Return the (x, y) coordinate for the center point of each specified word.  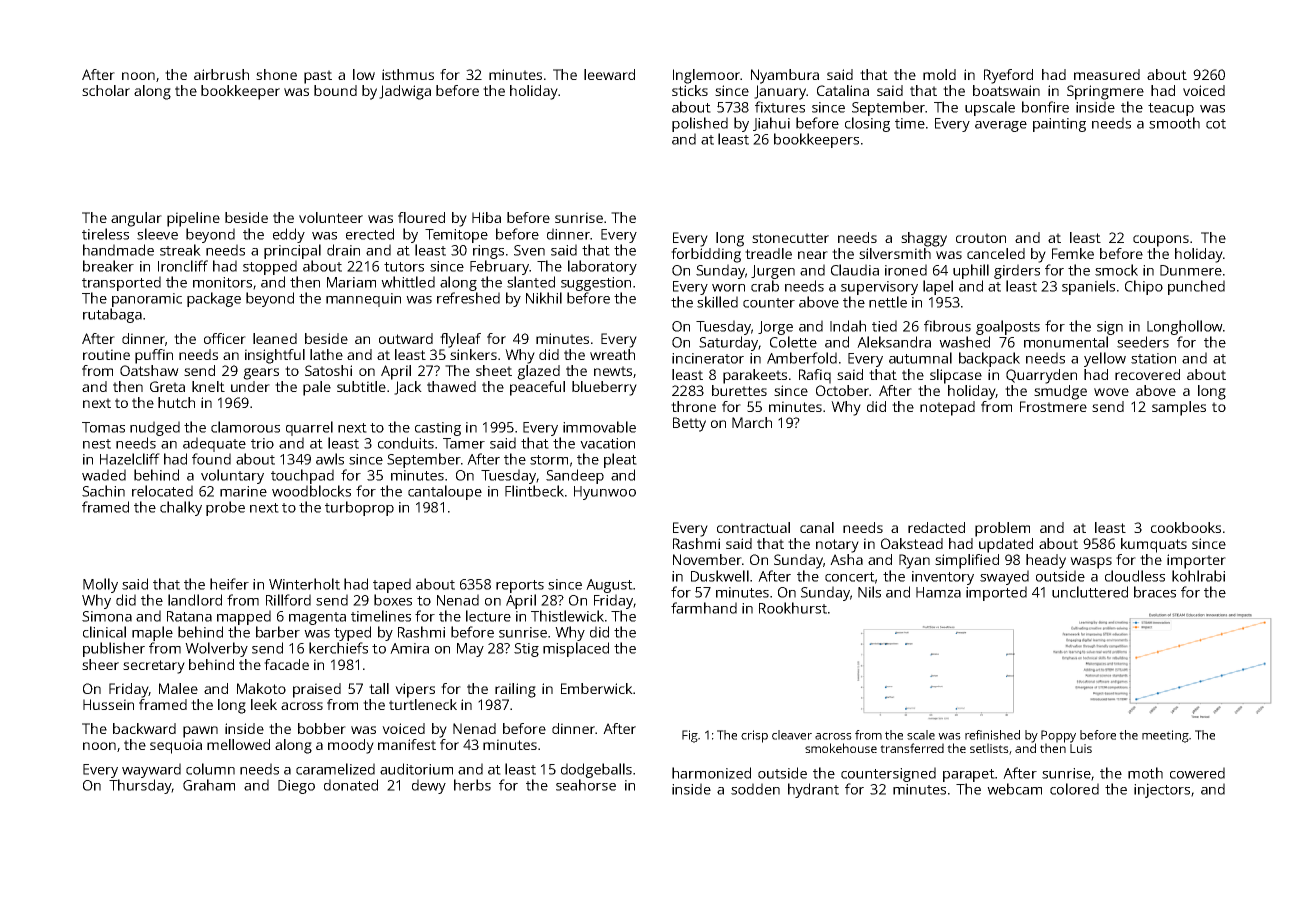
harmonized (711, 773)
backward (144, 728)
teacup (1171, 109)
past (318, 77)
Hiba (486, 217)
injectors (1162, 790)
